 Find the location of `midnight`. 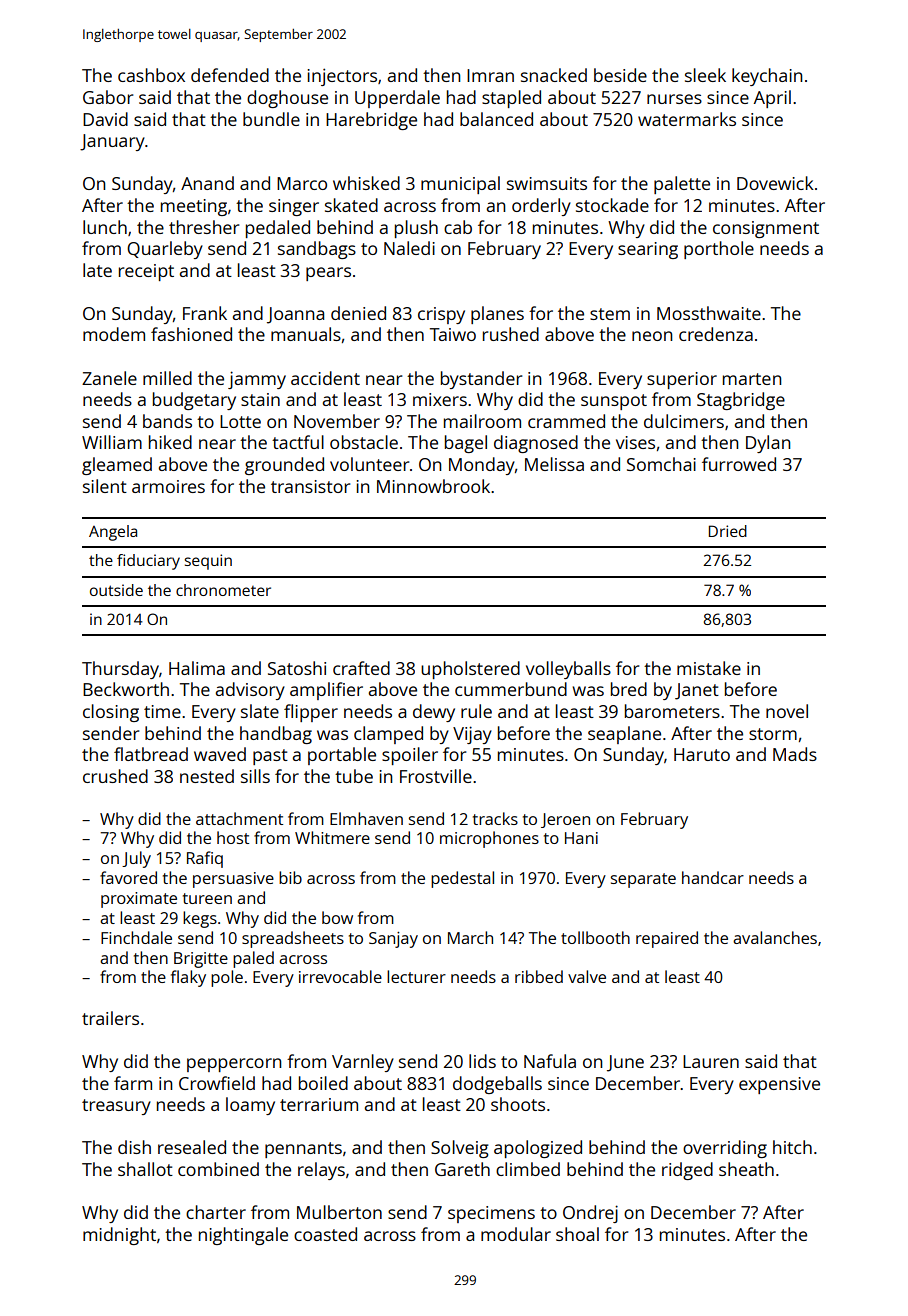

midnight is located at coordinates (119, 1236).
